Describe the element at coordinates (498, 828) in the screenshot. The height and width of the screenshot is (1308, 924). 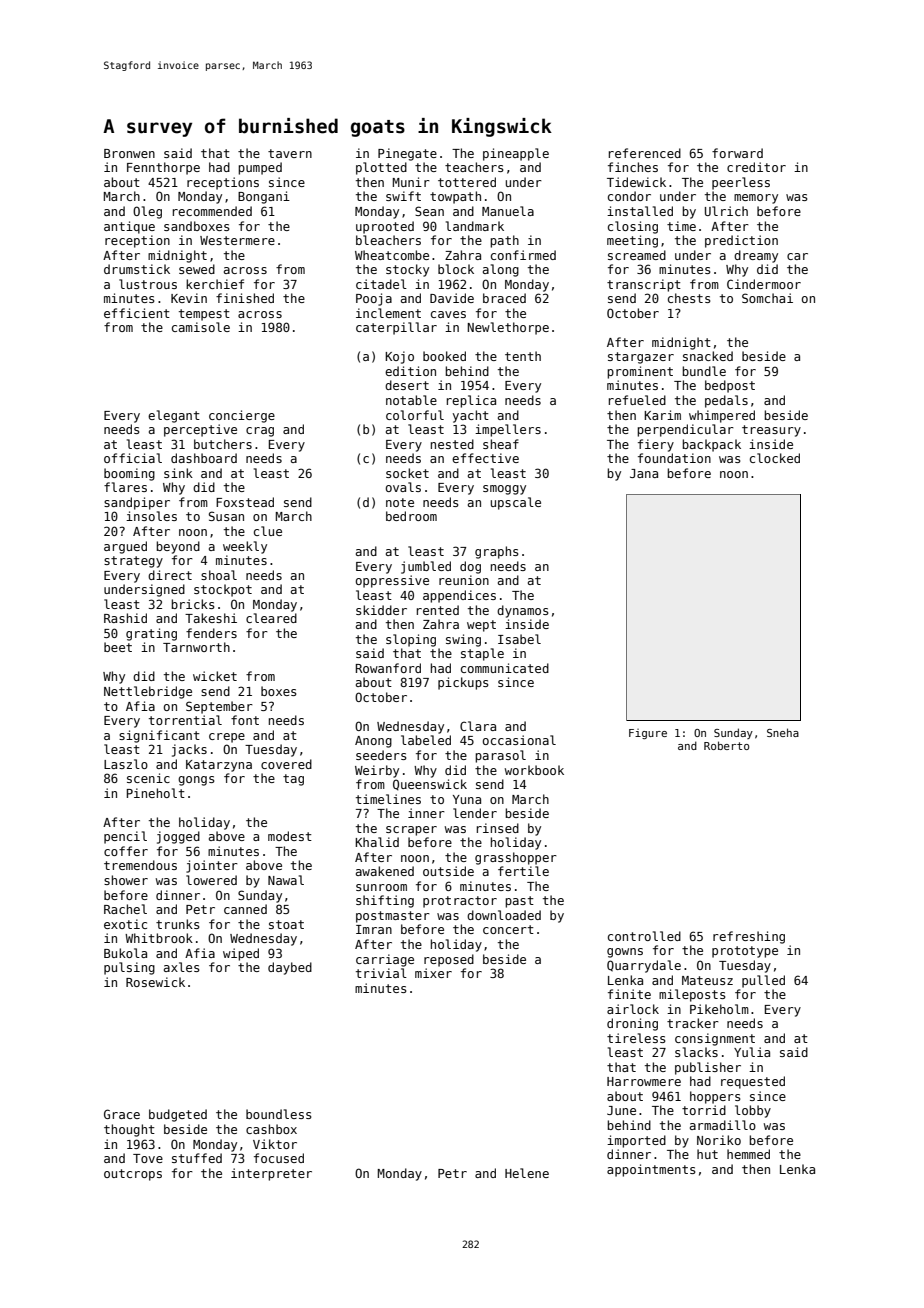
I see `rinsed` at that location.
